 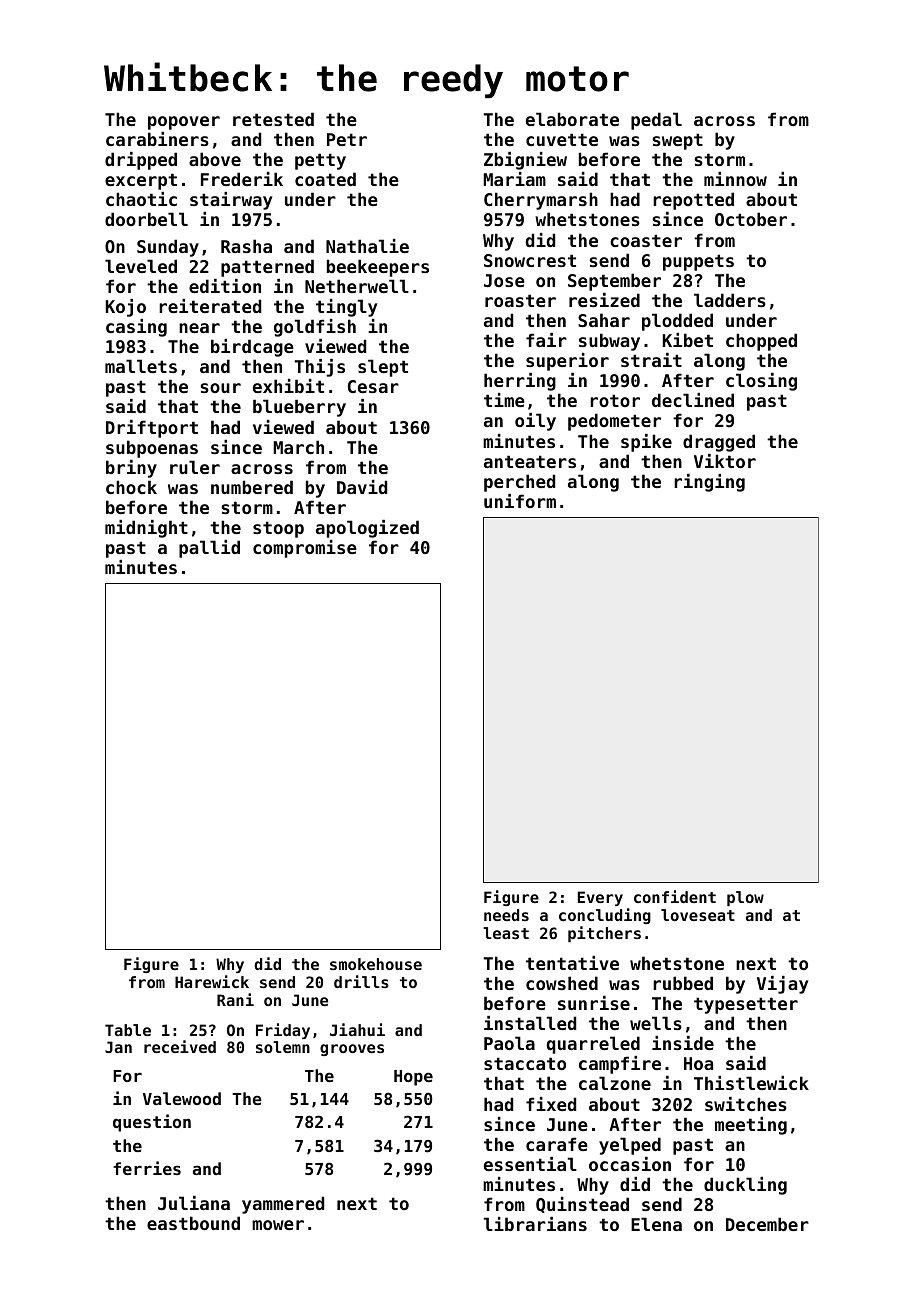 What do you see at coordinates (315, 328) in the screenshot?
I see `goldfish` at bounding box center [315, 328].
